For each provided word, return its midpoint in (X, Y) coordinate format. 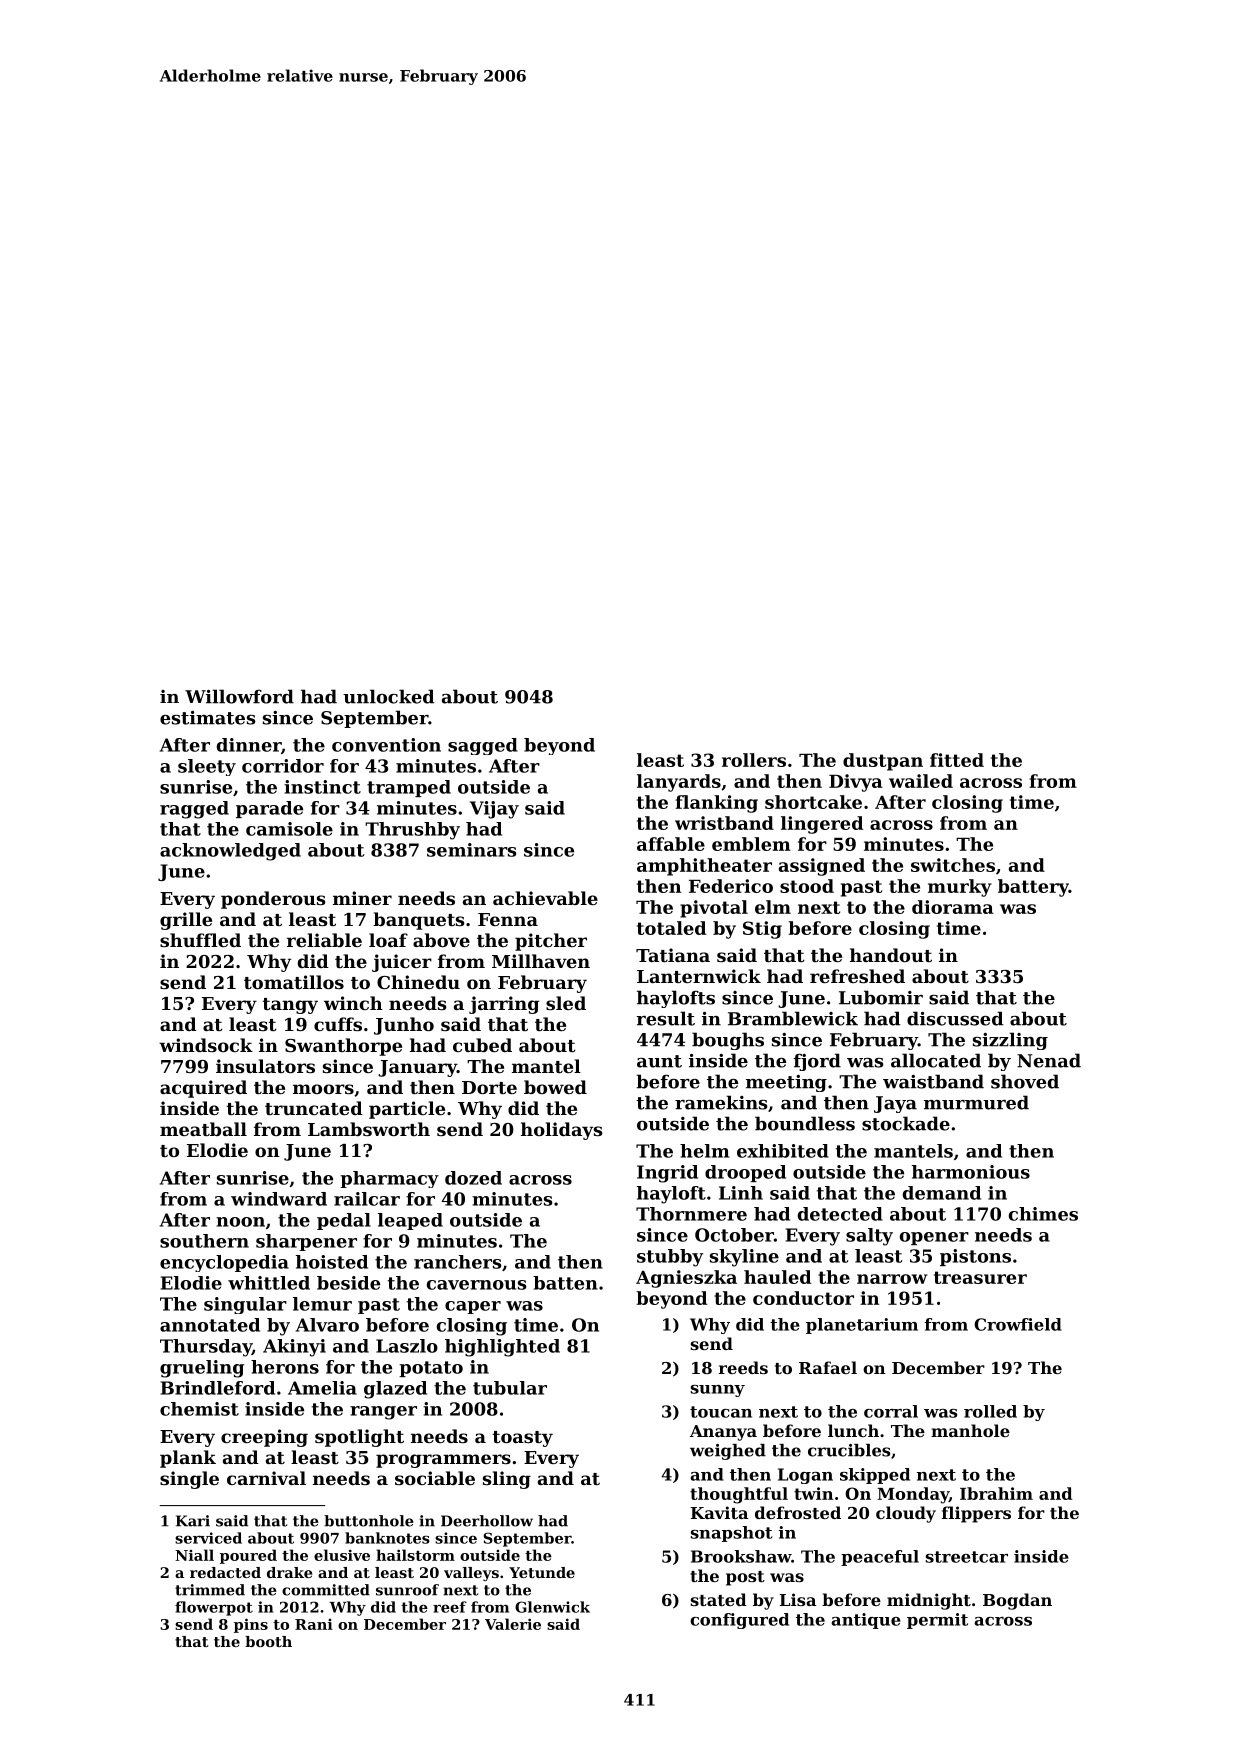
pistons (975, 1257)
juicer (402, 963)
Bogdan (1017, 1601)
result (666, 1018)
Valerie (513, 1624)
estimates (208, 718)
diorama (953, 907)
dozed (473, 1178)
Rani (314, 1624)
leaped (410, 1221)
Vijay (494, 810)
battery (1033, 888)
